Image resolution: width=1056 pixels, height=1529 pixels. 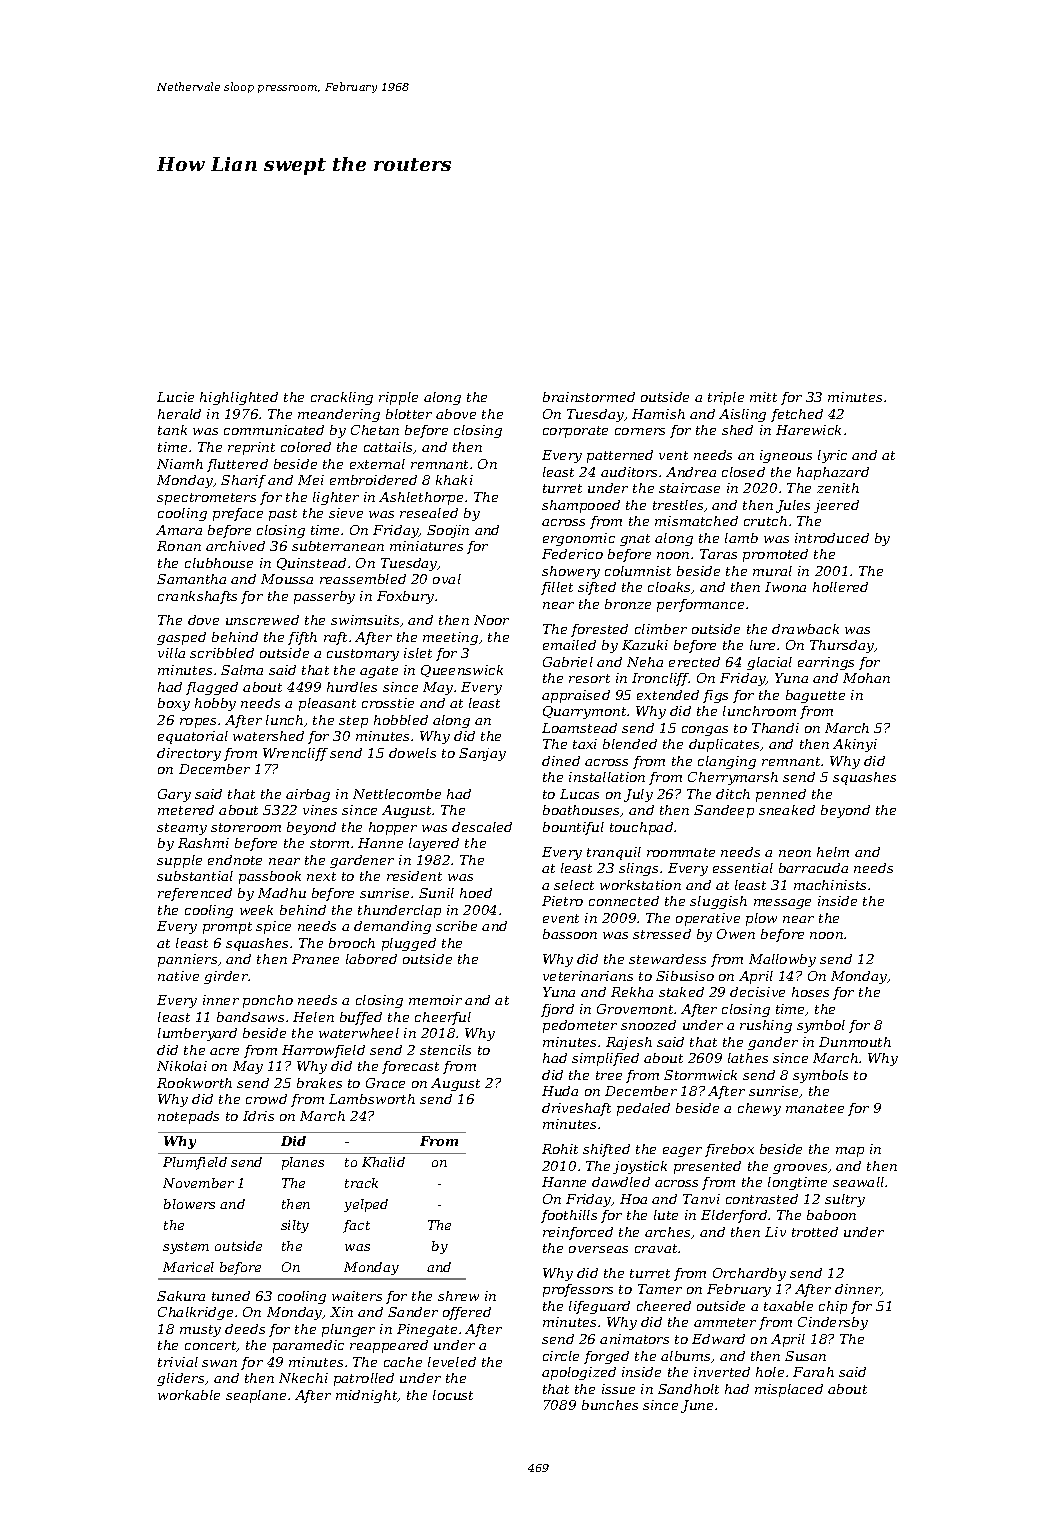 What do you see at coordinates (174, 795) in the screenshot?
I see `Gary` at bounding box center [174, 795].
